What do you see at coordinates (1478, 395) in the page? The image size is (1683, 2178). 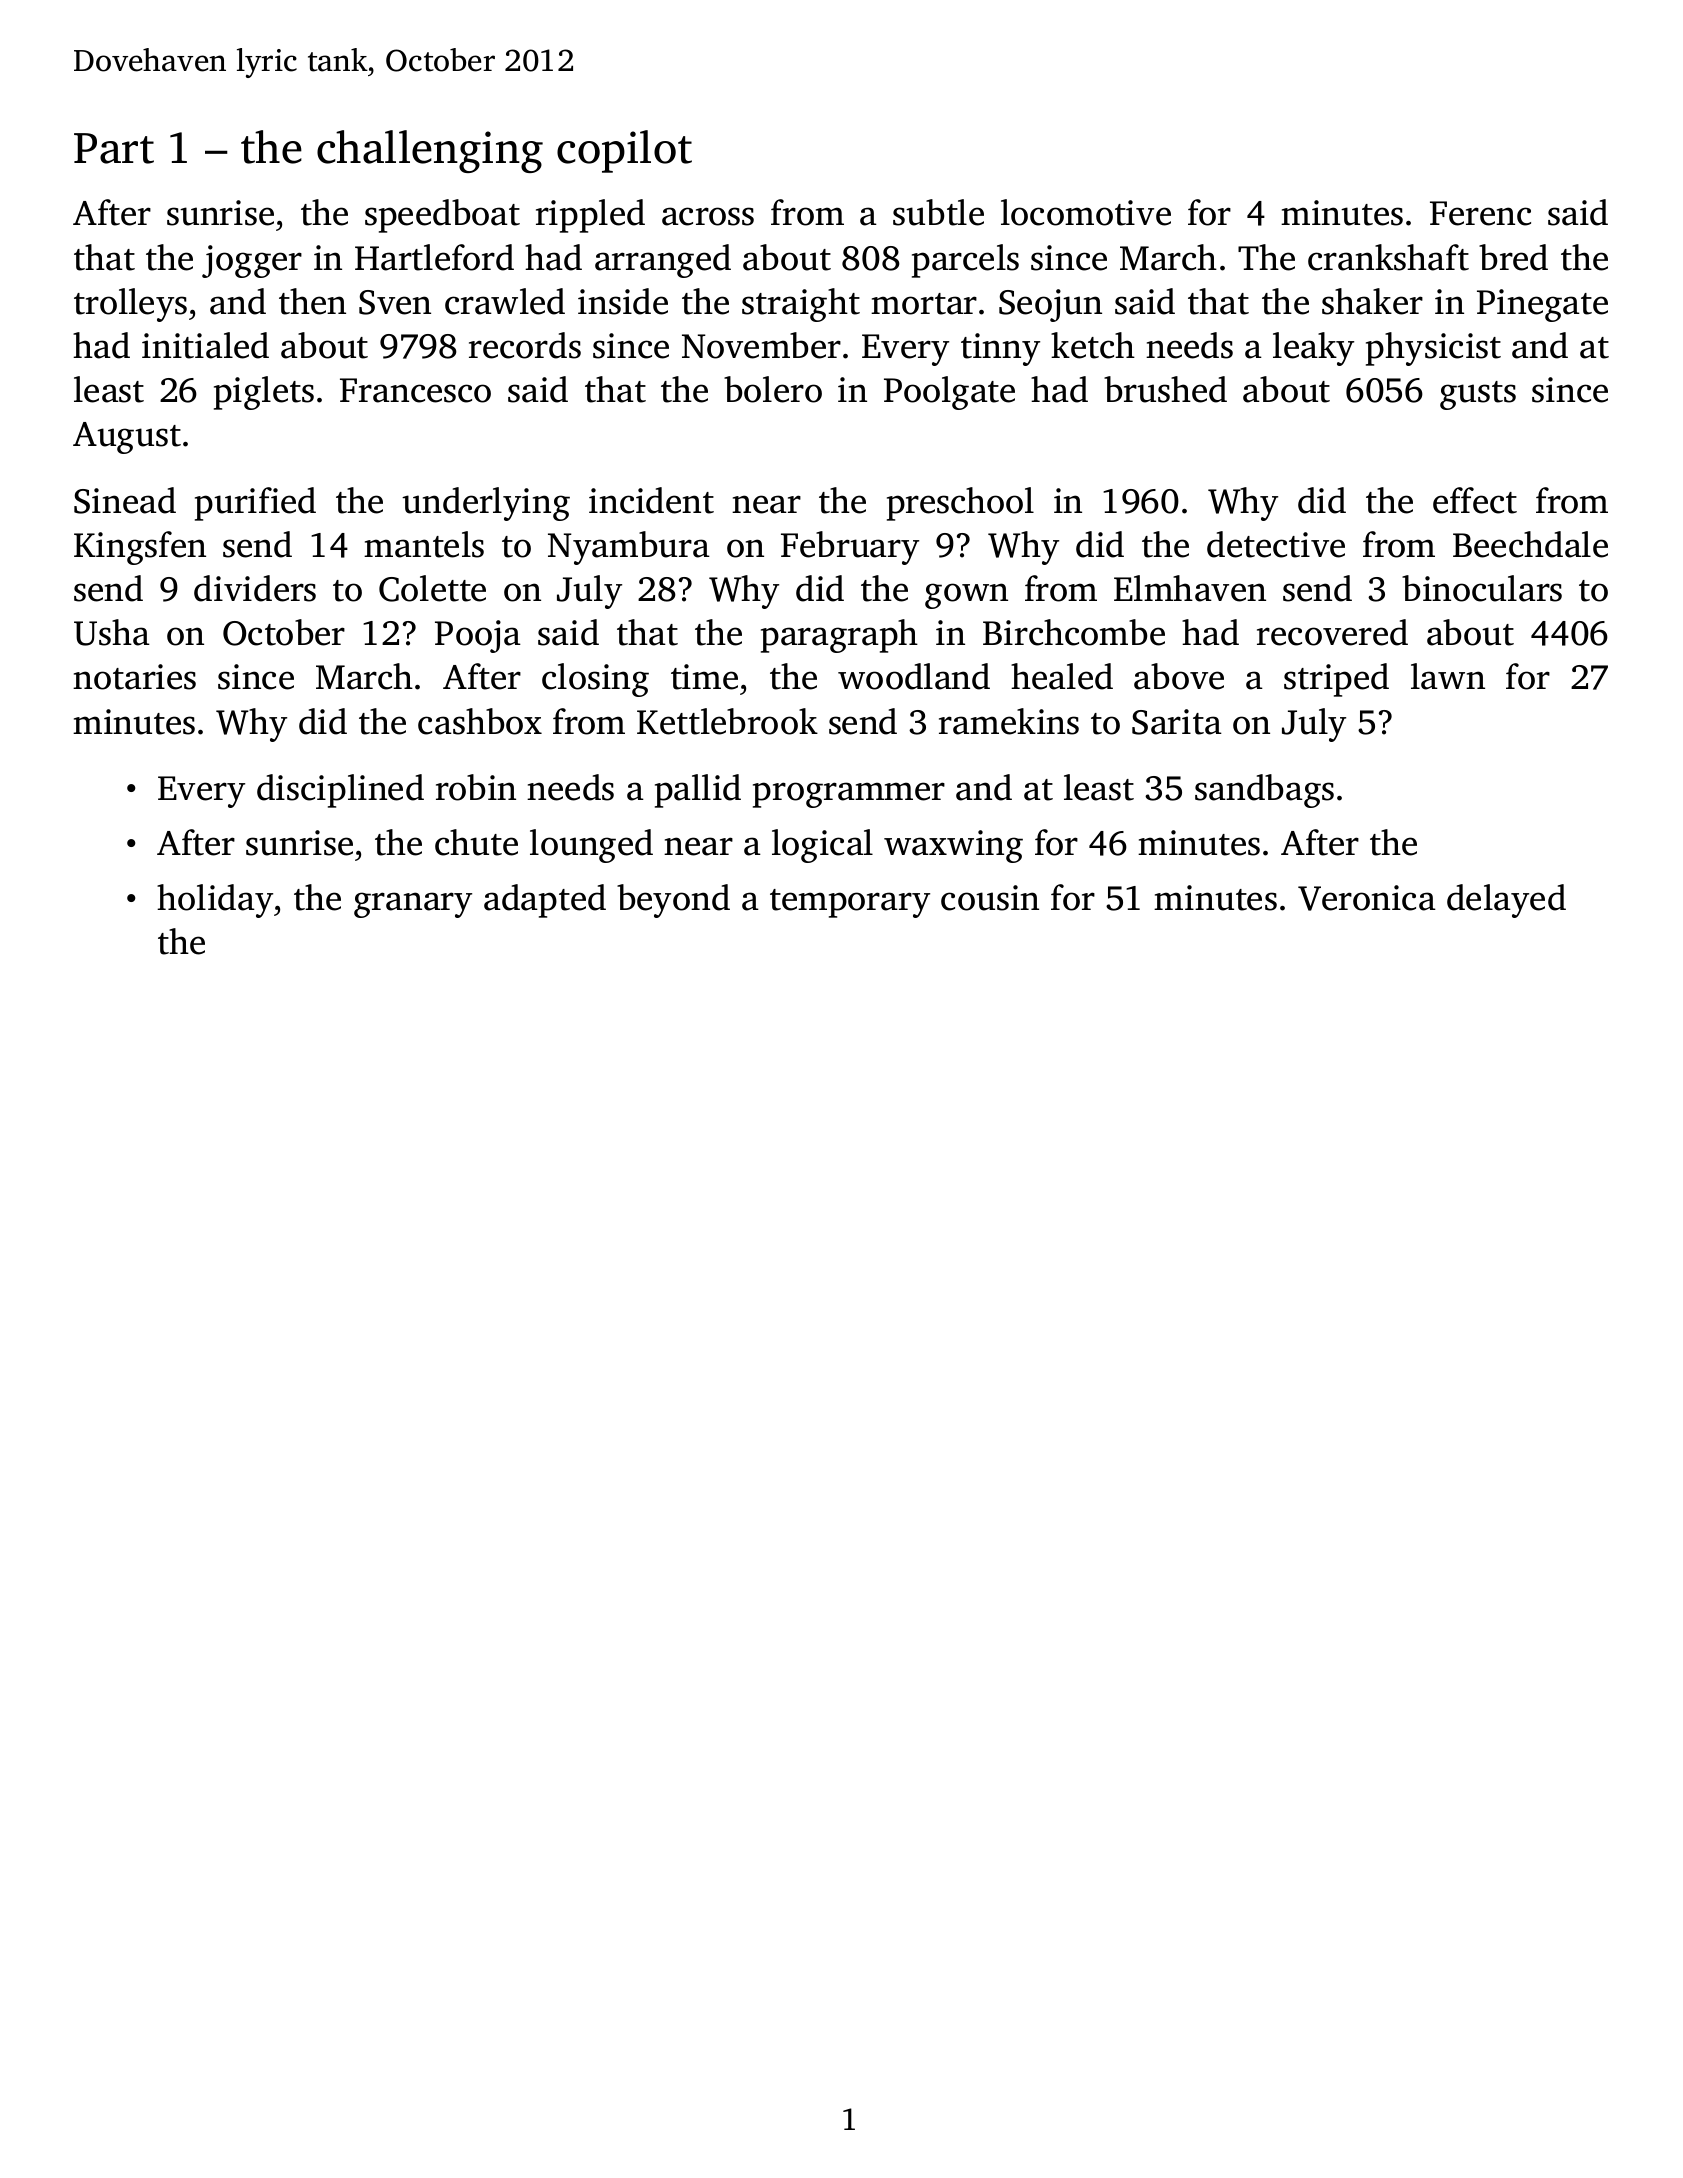 I see `gusts` at bounding box center [1478, 395].
